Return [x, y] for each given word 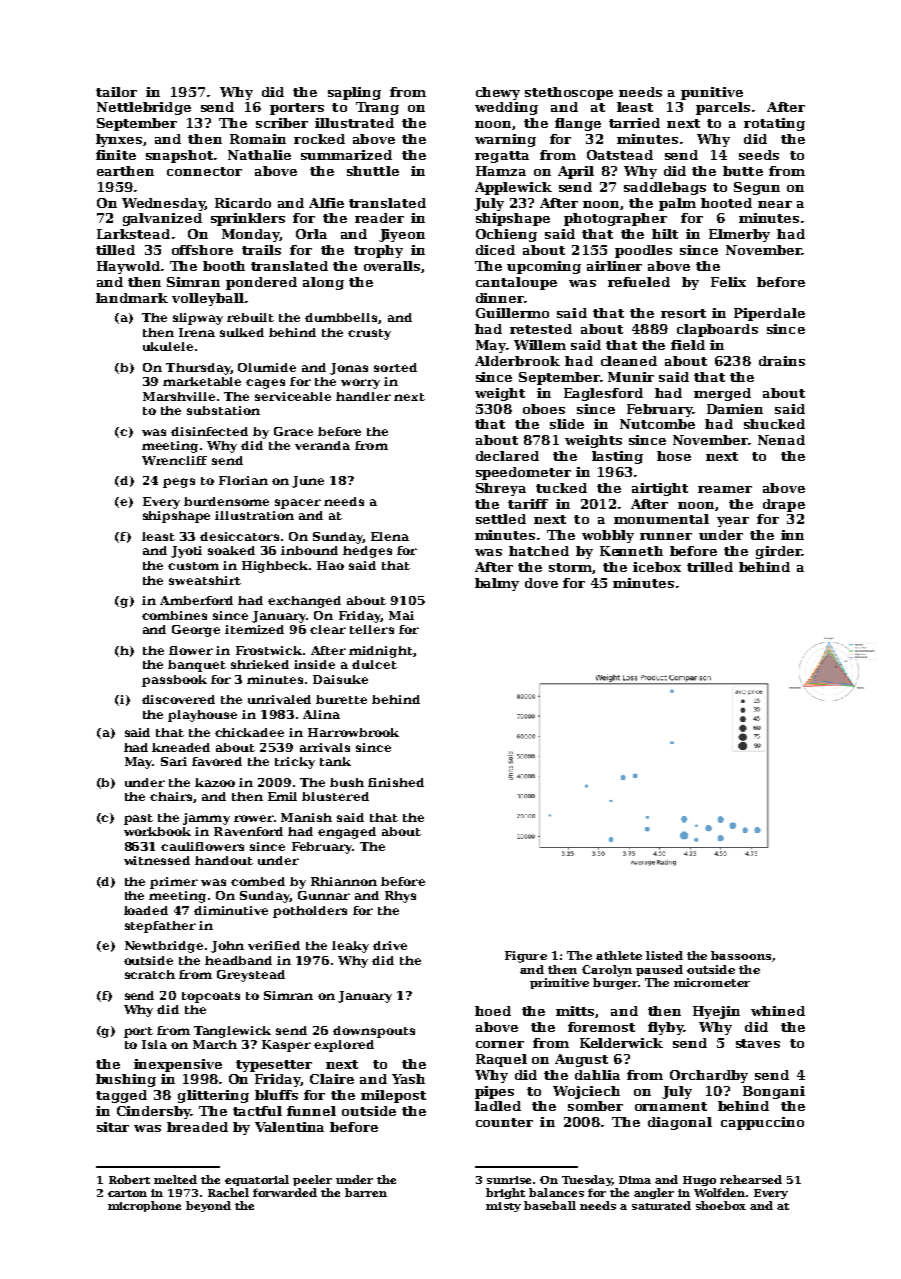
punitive [712, 93]
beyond [208, 1206]
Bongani [774, 1092]
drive [390, 945]
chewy [498, 93]
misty [503, 1207]
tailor [116, 92]
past [138, 819]
